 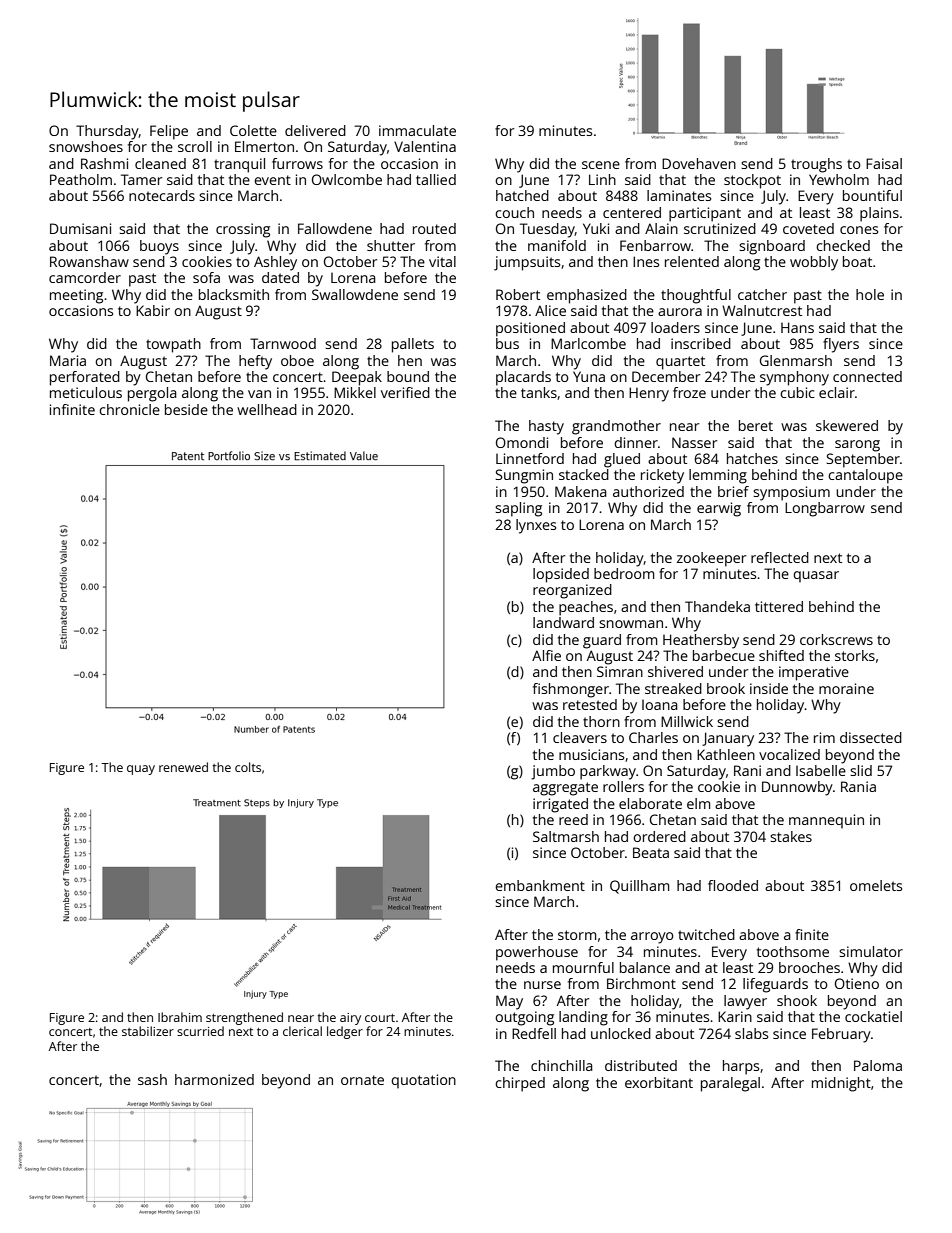 What do you see at coordinates (699, 163) in the screenshot?
I see `Dovehaven` at bounding box center [699, 163].
